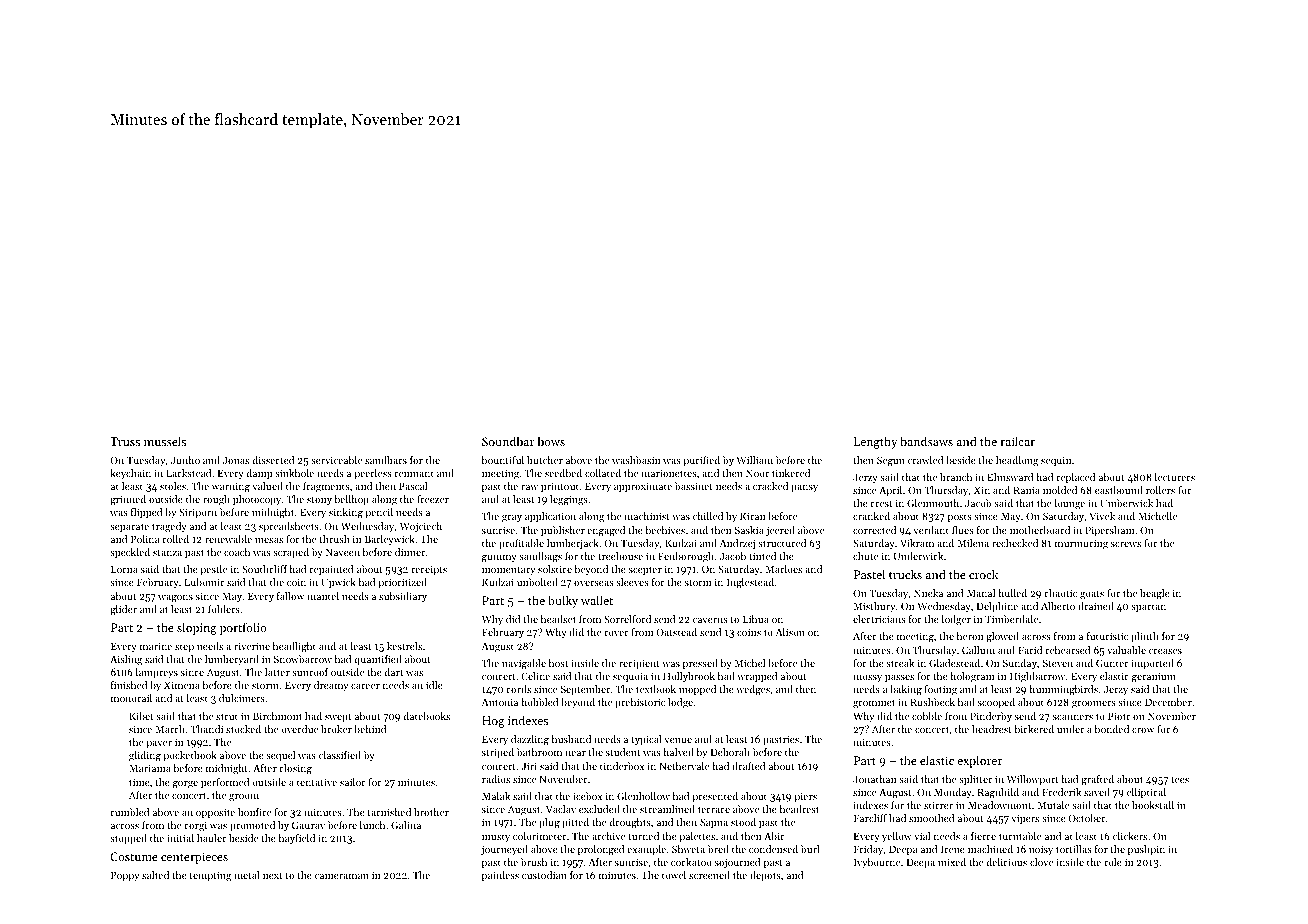 This image has width=1308, height=924. I want to click on crock, so click(983, 574).
